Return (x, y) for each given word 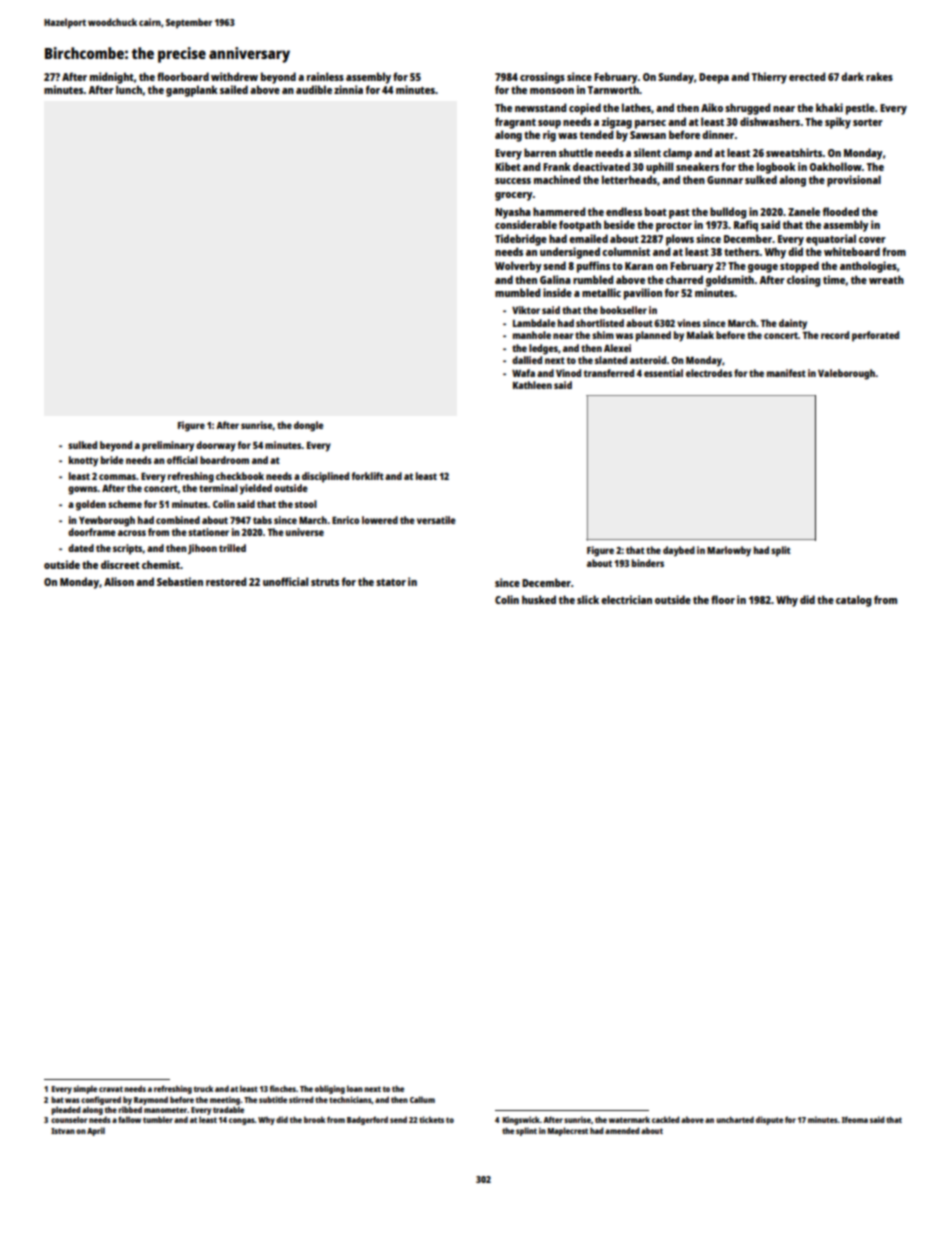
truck (203, 1088)
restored (226, 581)
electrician (626, 599)
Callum (422, 1099)
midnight (112, 78)
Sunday (676, 78)
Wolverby (518, 267)
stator (391, 582)
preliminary (168, 446)
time (834, 279)
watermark (629, 1119)
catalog (854, 601)
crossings (542, 78)
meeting (225, 1100)
